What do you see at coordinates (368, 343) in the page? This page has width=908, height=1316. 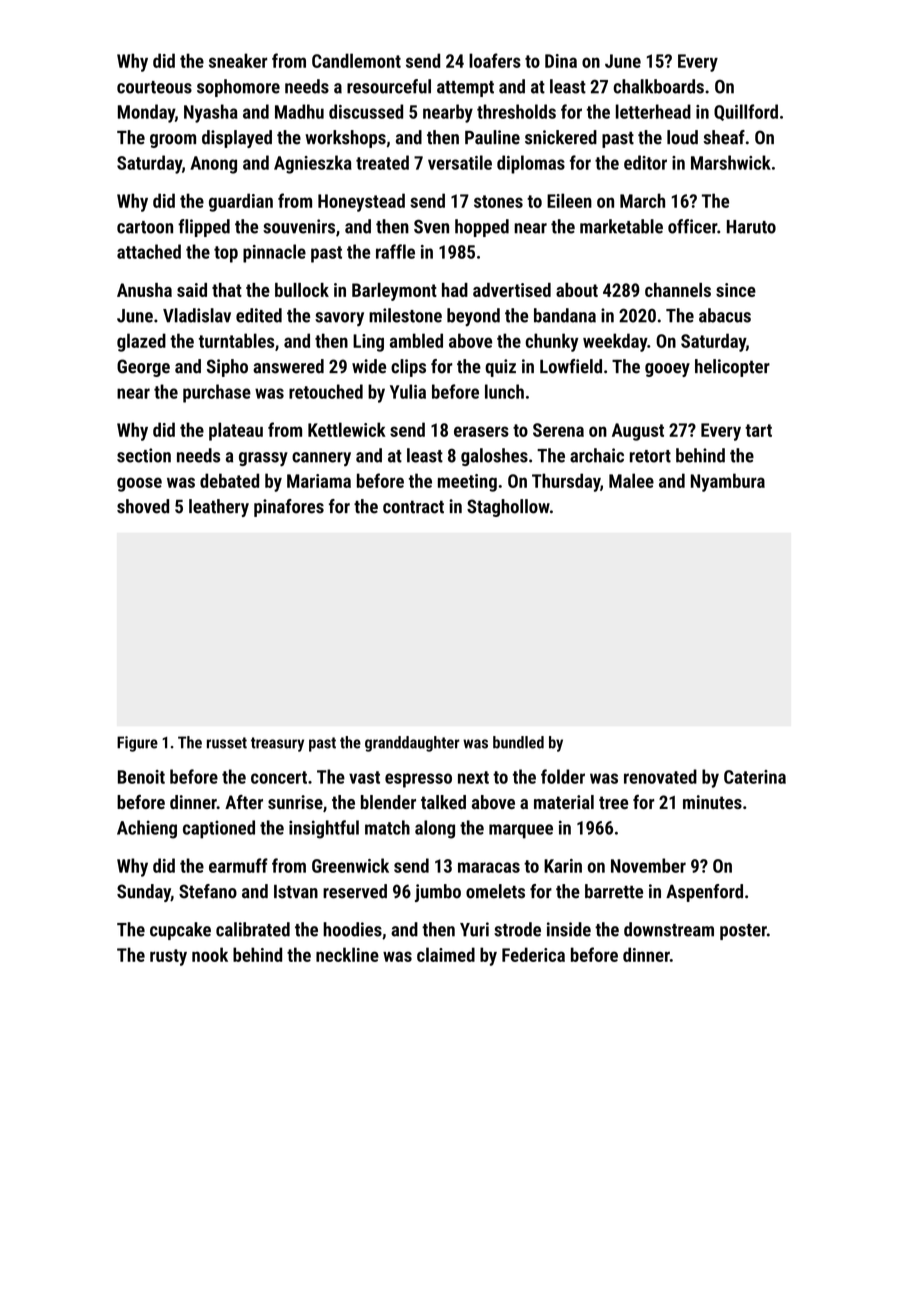 I see `Ling` at bounding box center [368, 343].
